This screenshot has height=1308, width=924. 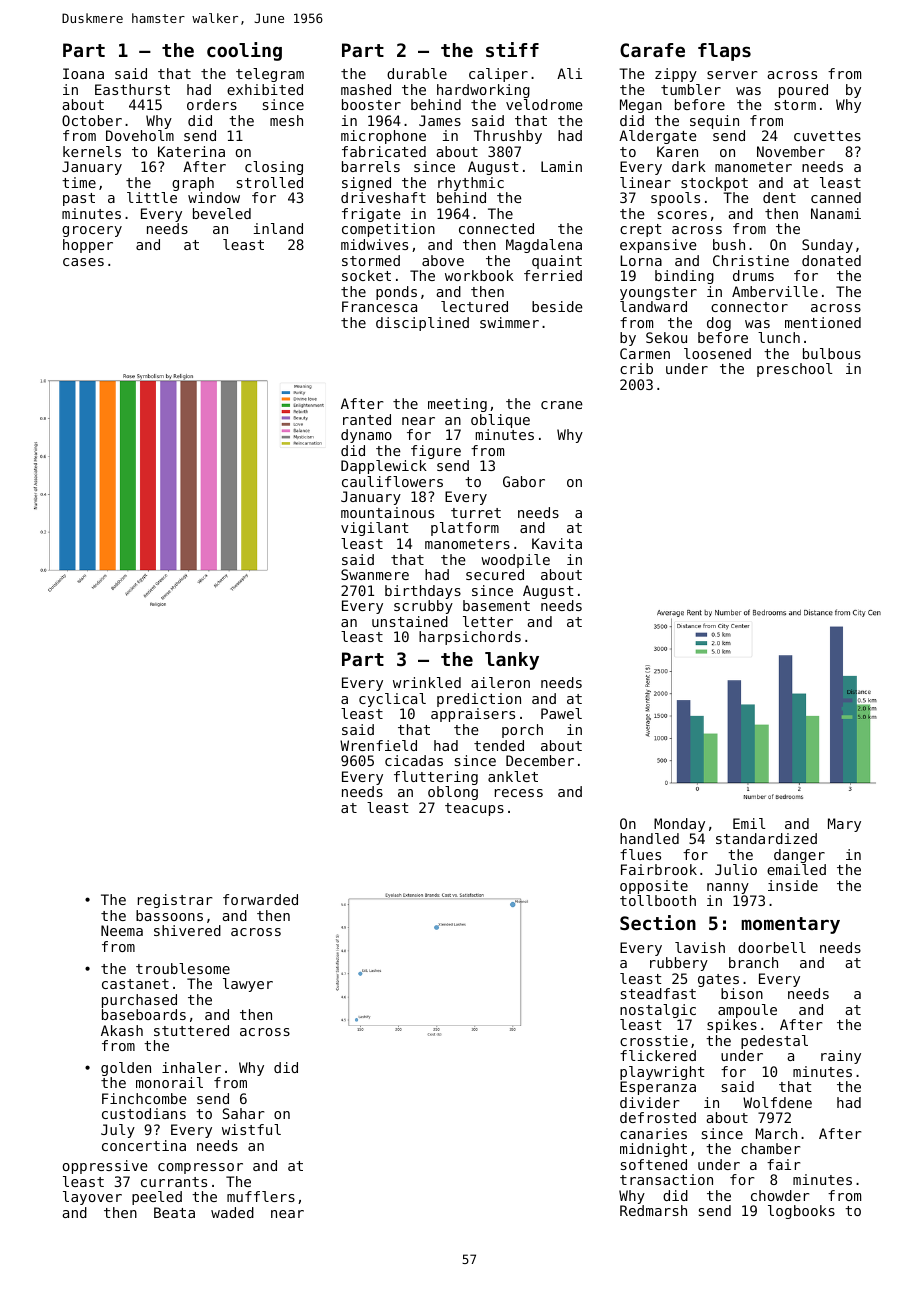 I want to click on waded, so click(x=232, y=1212).
